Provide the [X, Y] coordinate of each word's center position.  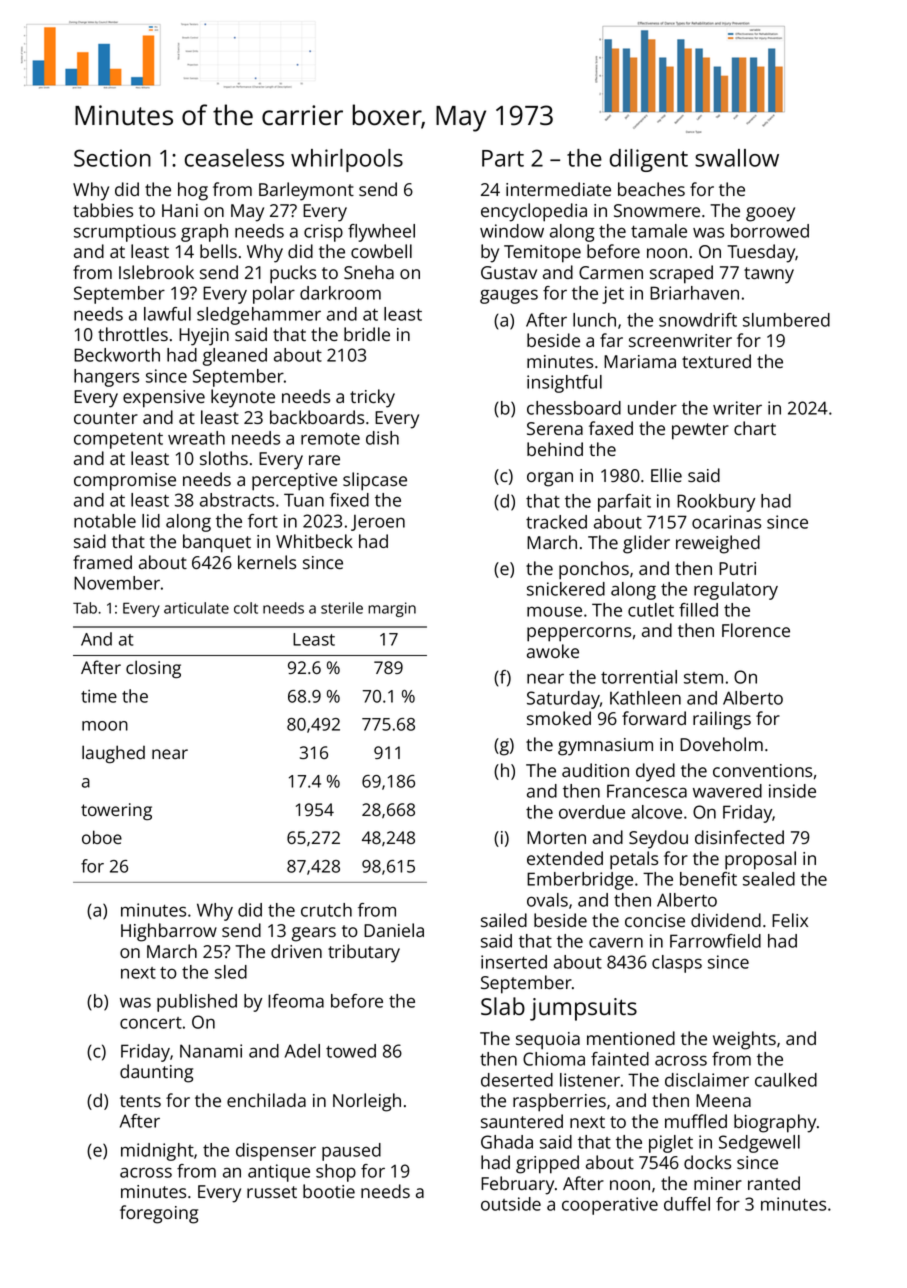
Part [503, 158]
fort [263, 521]
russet [272, 1192]
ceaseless [234, 158]
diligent [649, 160]
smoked [559, 718]
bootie [329, 1191]
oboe [102, 837]
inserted [514, 962]
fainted [620, 1059]
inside [792, 791]
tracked [556, 522]
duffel [687, 1204]
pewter [700, 431]
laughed [113, 754]
